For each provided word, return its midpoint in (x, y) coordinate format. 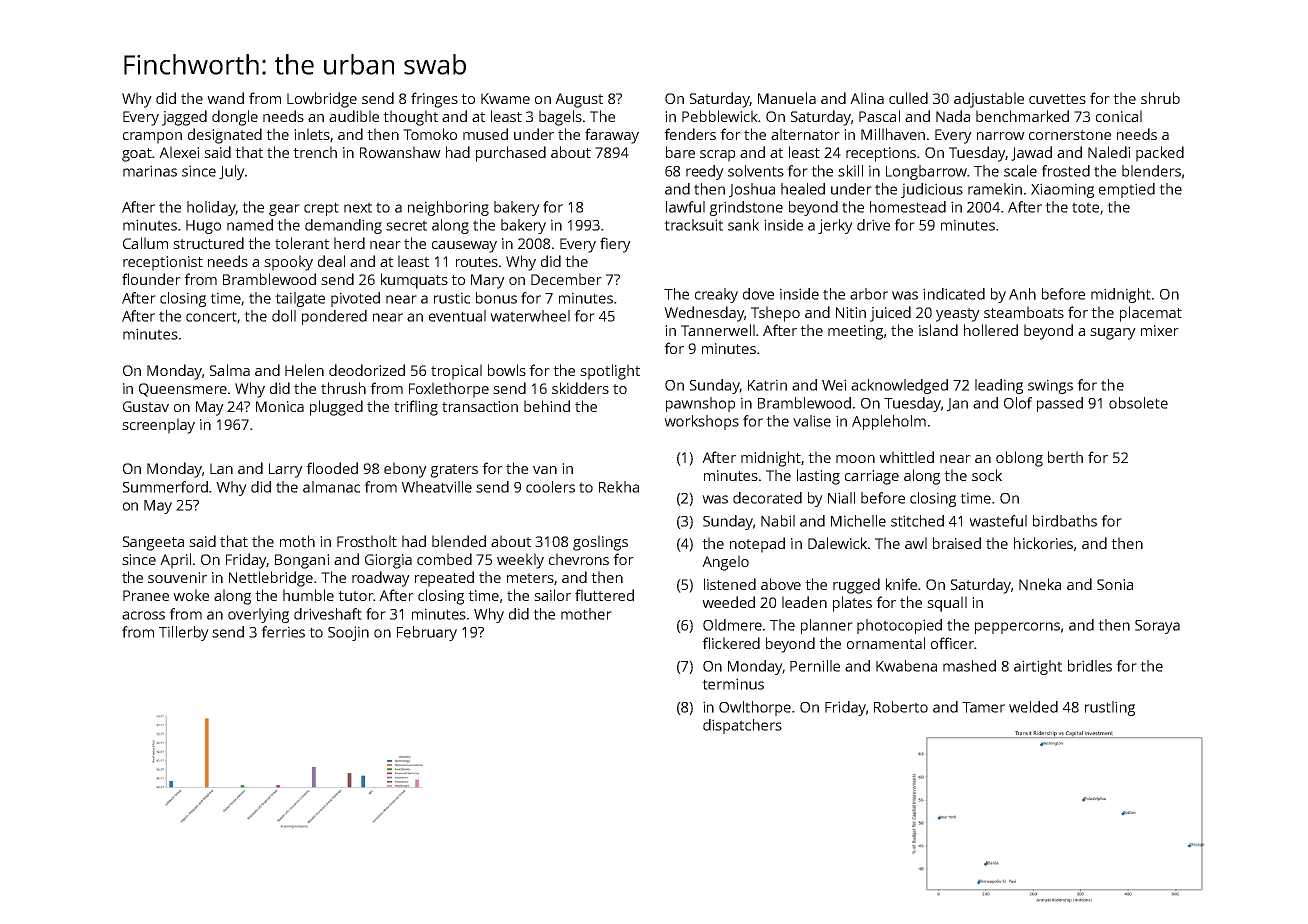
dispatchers (742, 726)
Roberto (901, 707)
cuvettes (1057, 99)
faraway (612, 136)
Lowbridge (322, 100)
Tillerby (184, 633)
